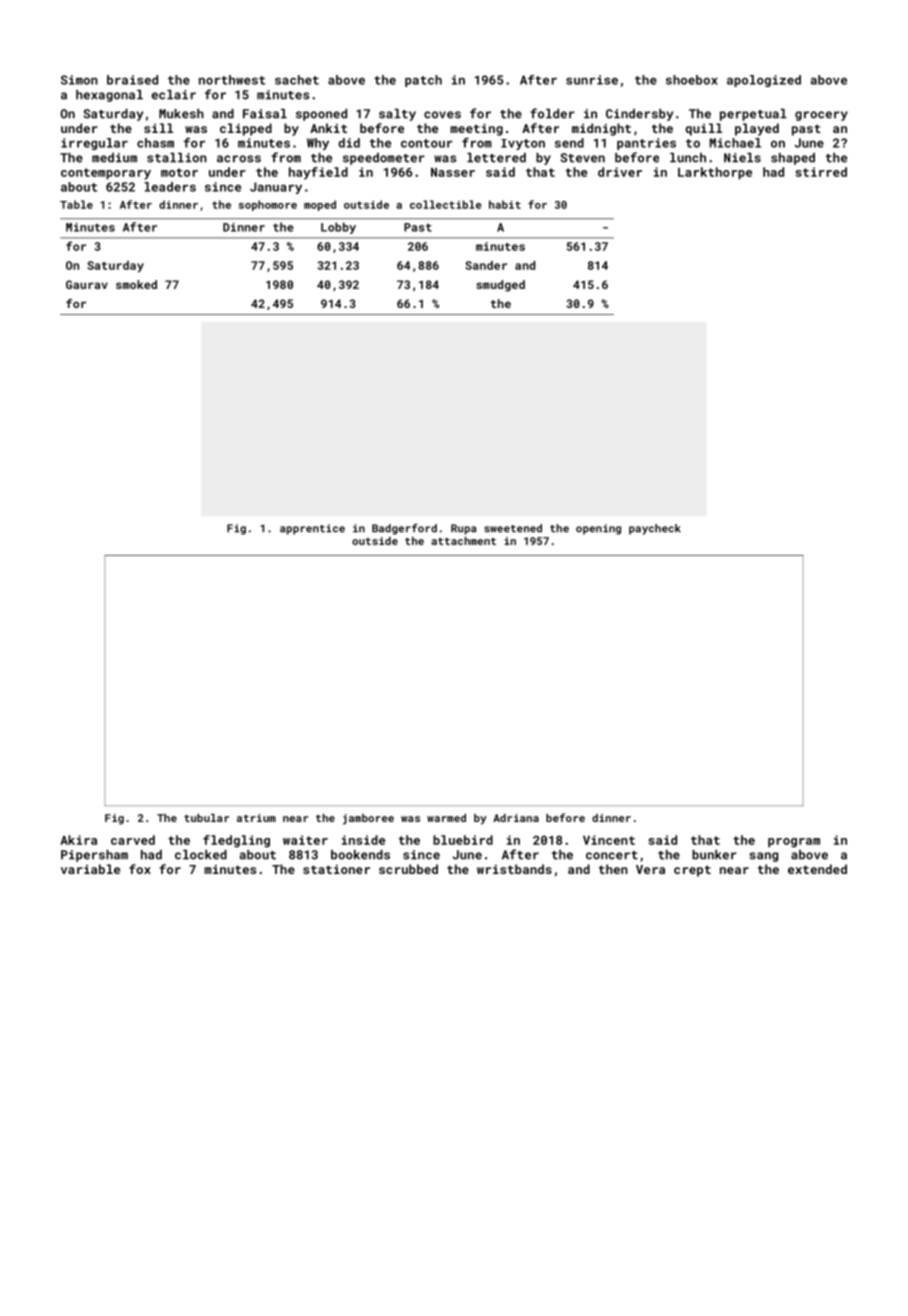  Describe the element at coordinates (446, 204) in the screenshot. I see `collectible` at that location.
